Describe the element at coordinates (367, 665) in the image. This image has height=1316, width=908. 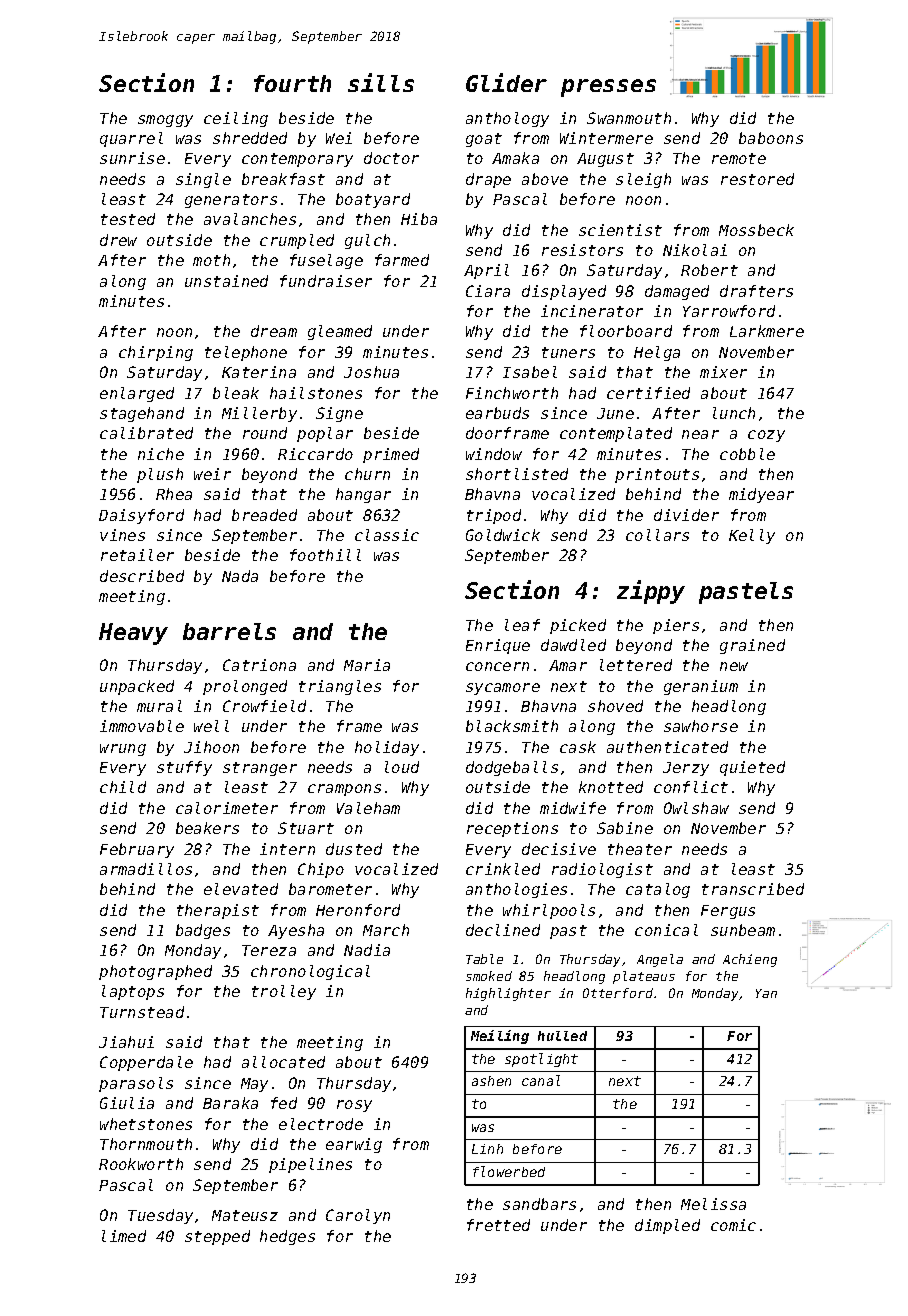
I see `Maria` at that location.
